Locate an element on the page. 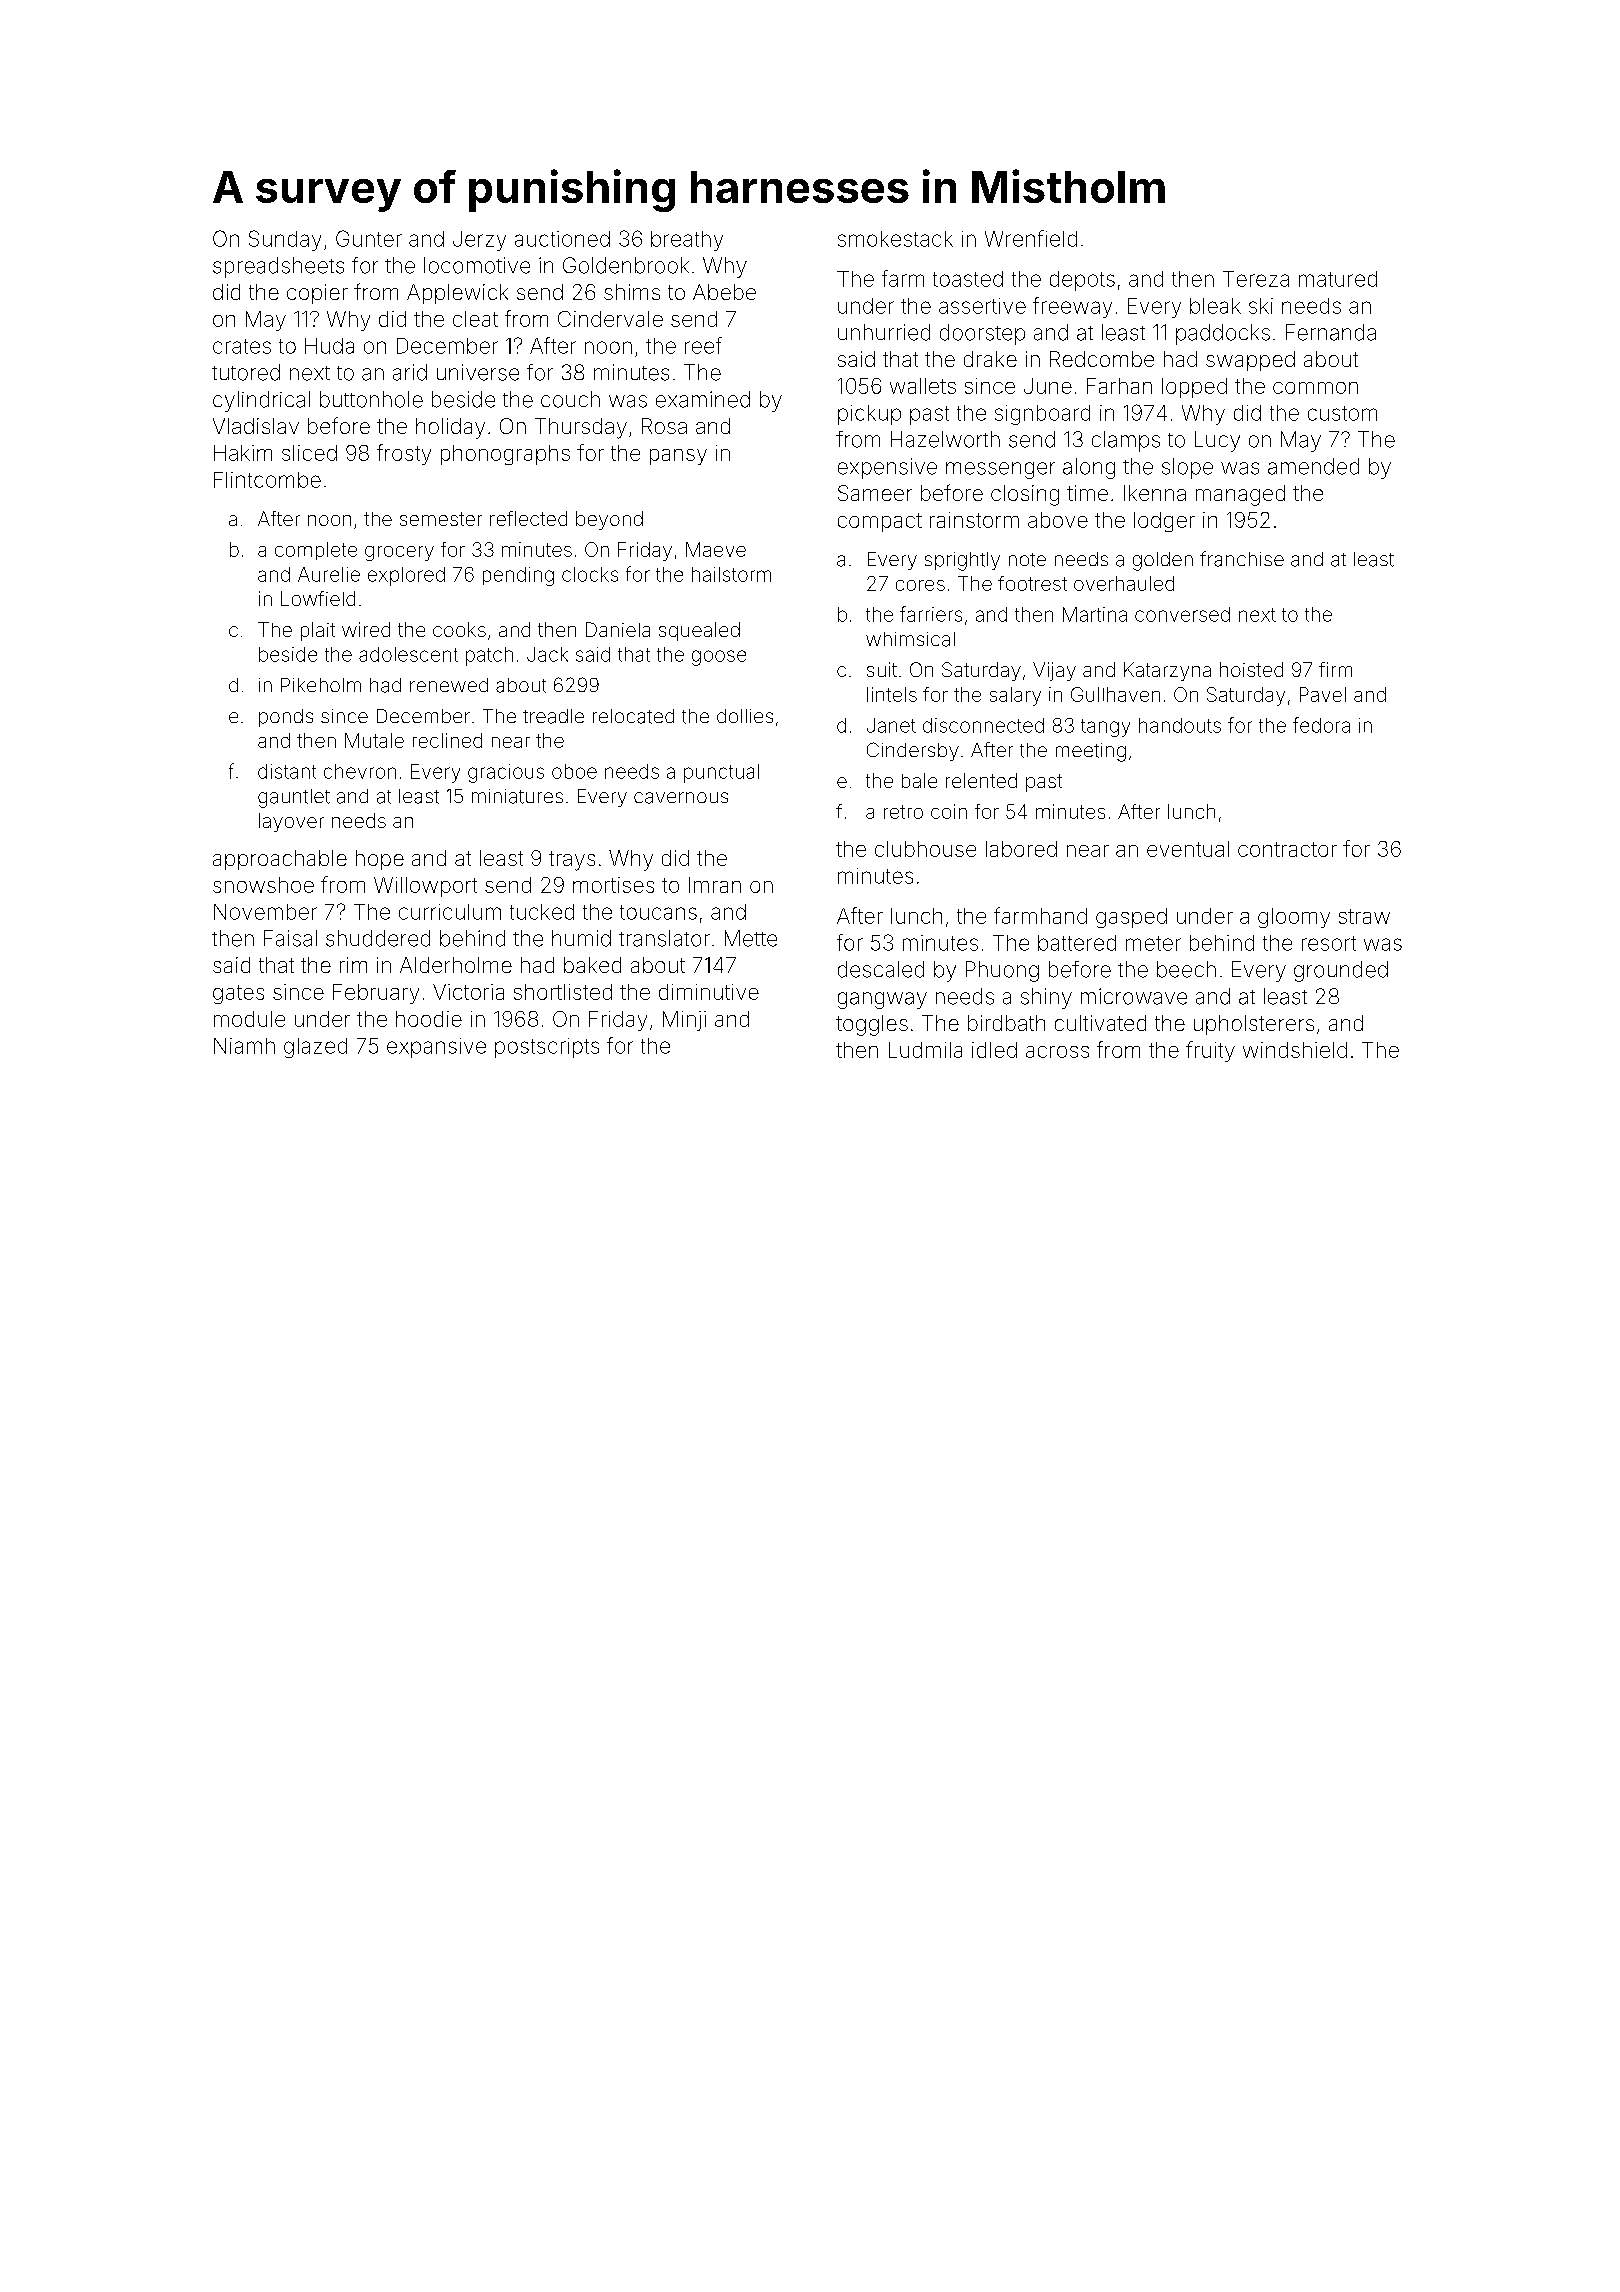  sprightly is located at coordinates (962, 561).
